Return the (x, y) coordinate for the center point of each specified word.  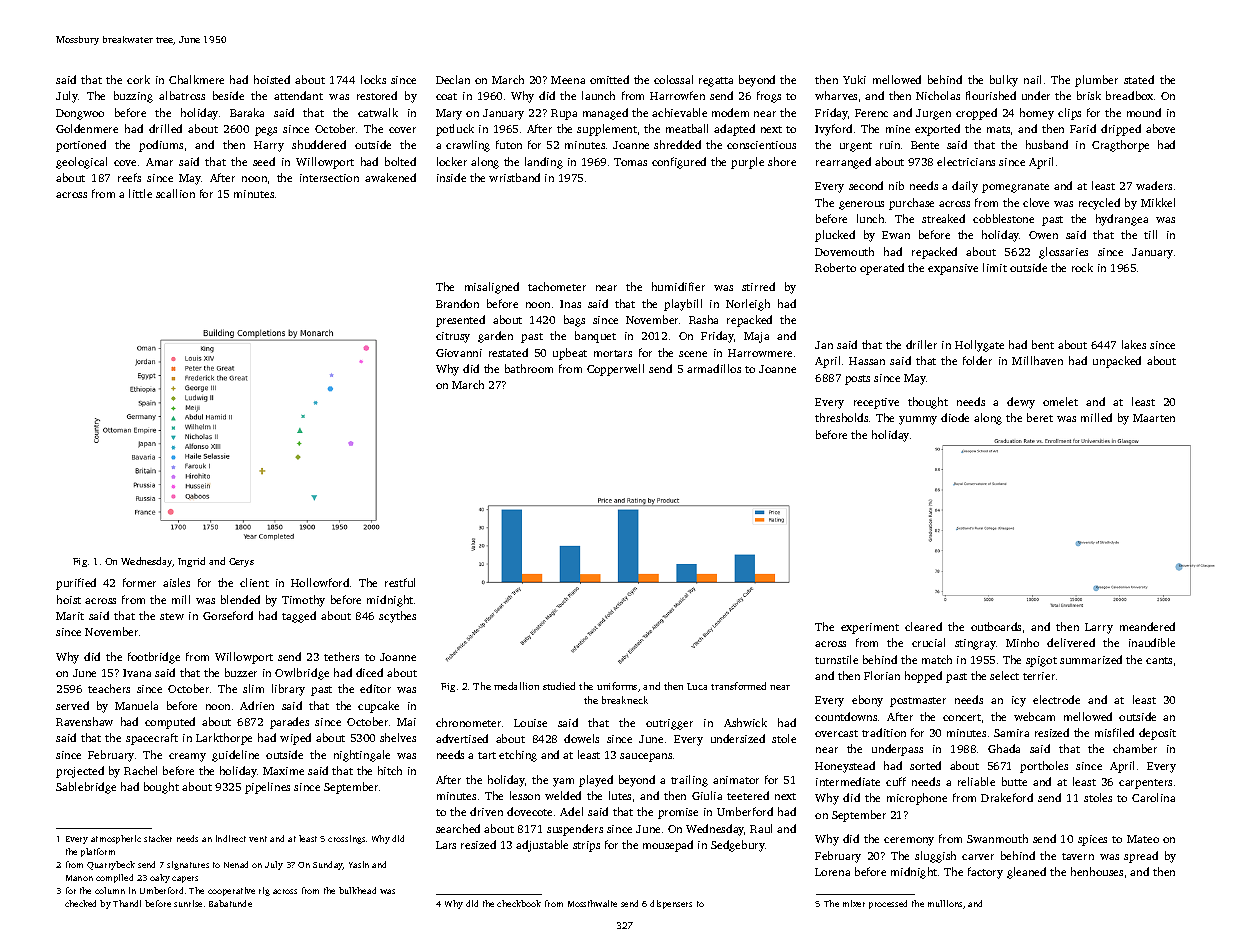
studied (559, 686)
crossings (346, 839)
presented (460, 321)
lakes (1134, 344)
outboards (996, 626)
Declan (453, 79)
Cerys (241, 562)
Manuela (136, 705)
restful (400, 582)
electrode (1056, 699)
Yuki (854, 79)
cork (138, 79)
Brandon (457, 303)
